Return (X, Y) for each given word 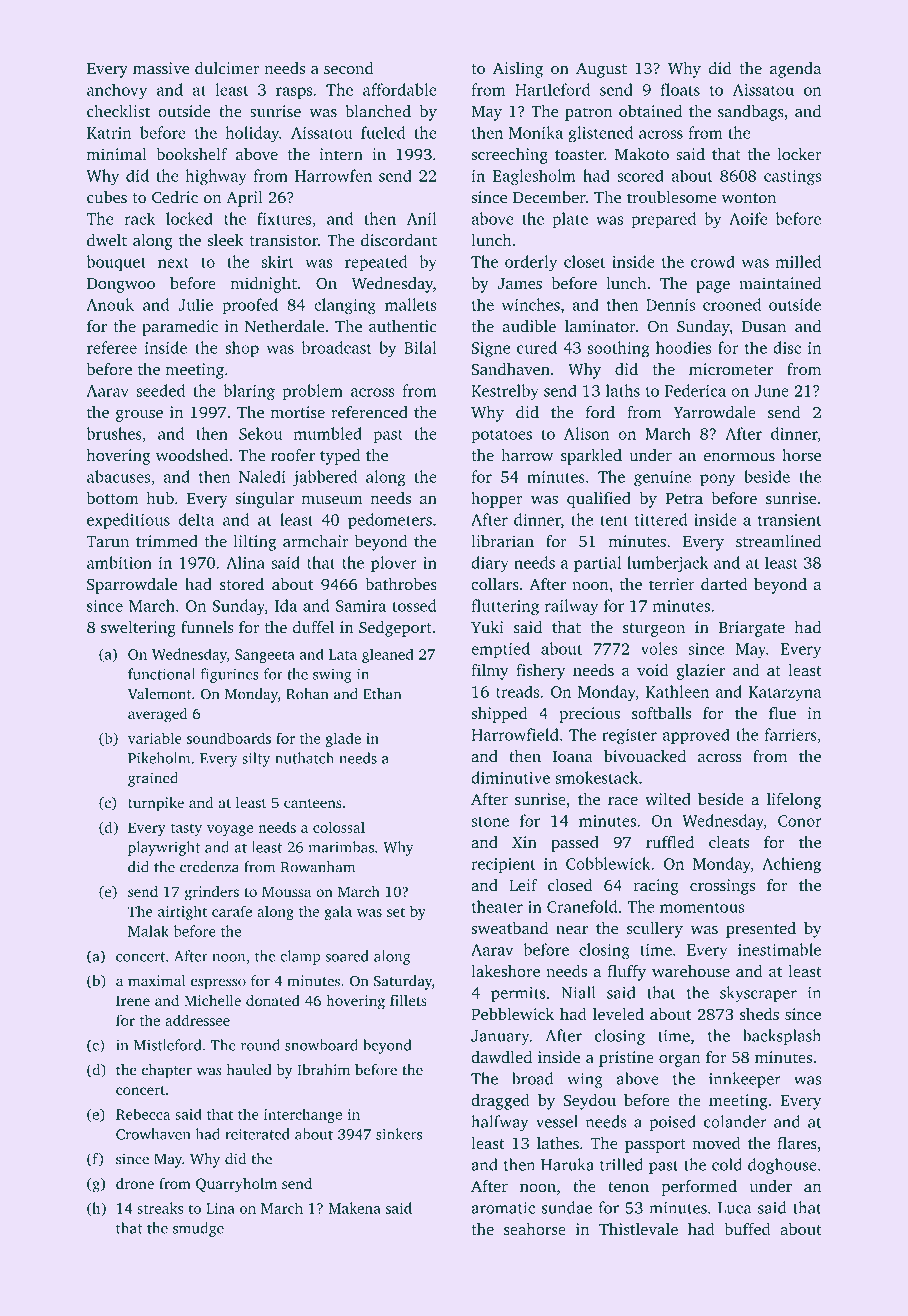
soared (347, 956)
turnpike (156, 804)
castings (792, 178)
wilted (668, 799)
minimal (117, 154)
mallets (411, 304)
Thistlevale (638, 1229)
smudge (198, 1229)
